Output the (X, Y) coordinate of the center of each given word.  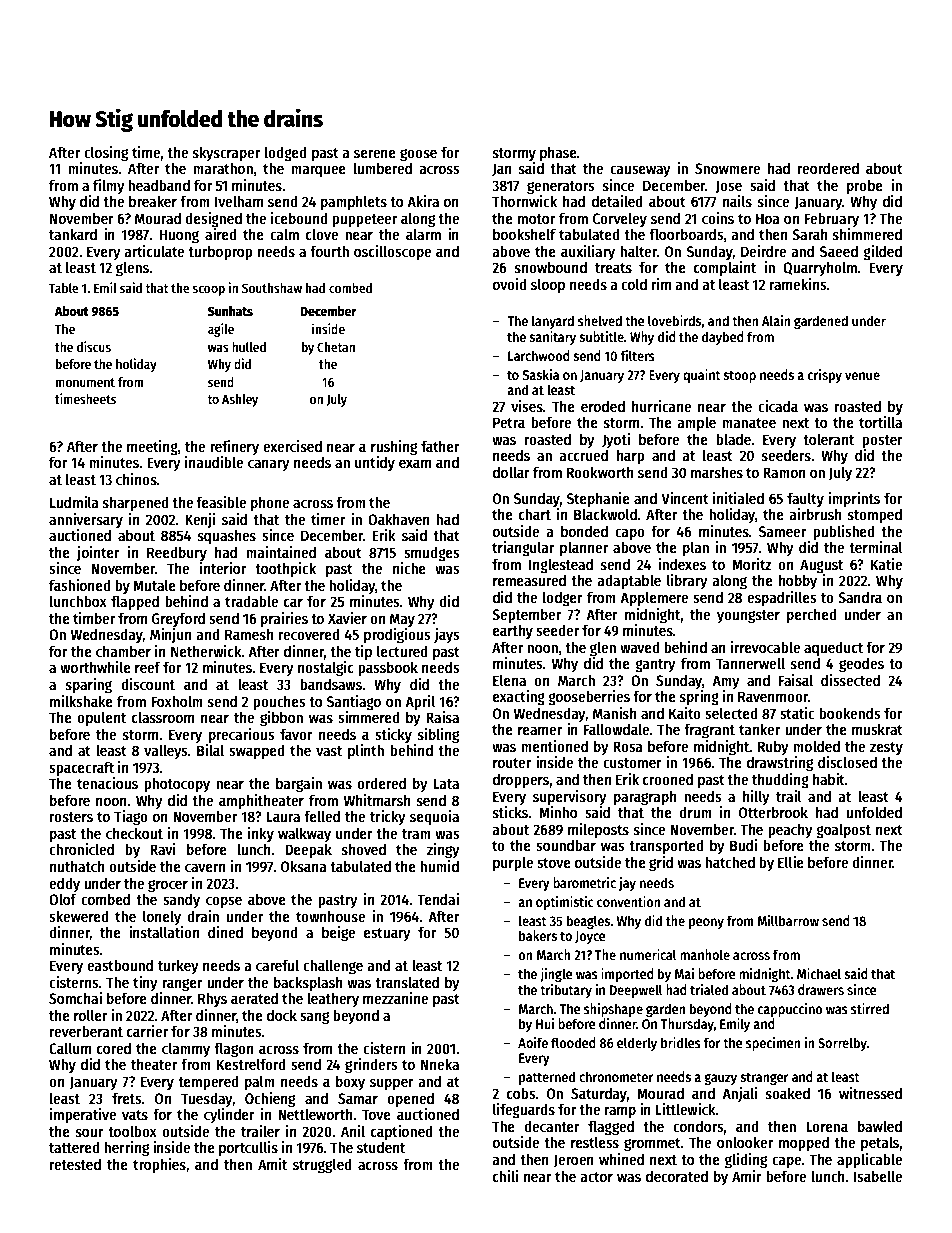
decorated (677, 1176)
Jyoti (616, 440)
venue (862, 376)
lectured (402, 651)
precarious (242, 735)
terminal (876, 547)
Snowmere (727, 168)
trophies (159, 1166)
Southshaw (272, 288)
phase (558, 153)
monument (85, 382)
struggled (322, 1166)
